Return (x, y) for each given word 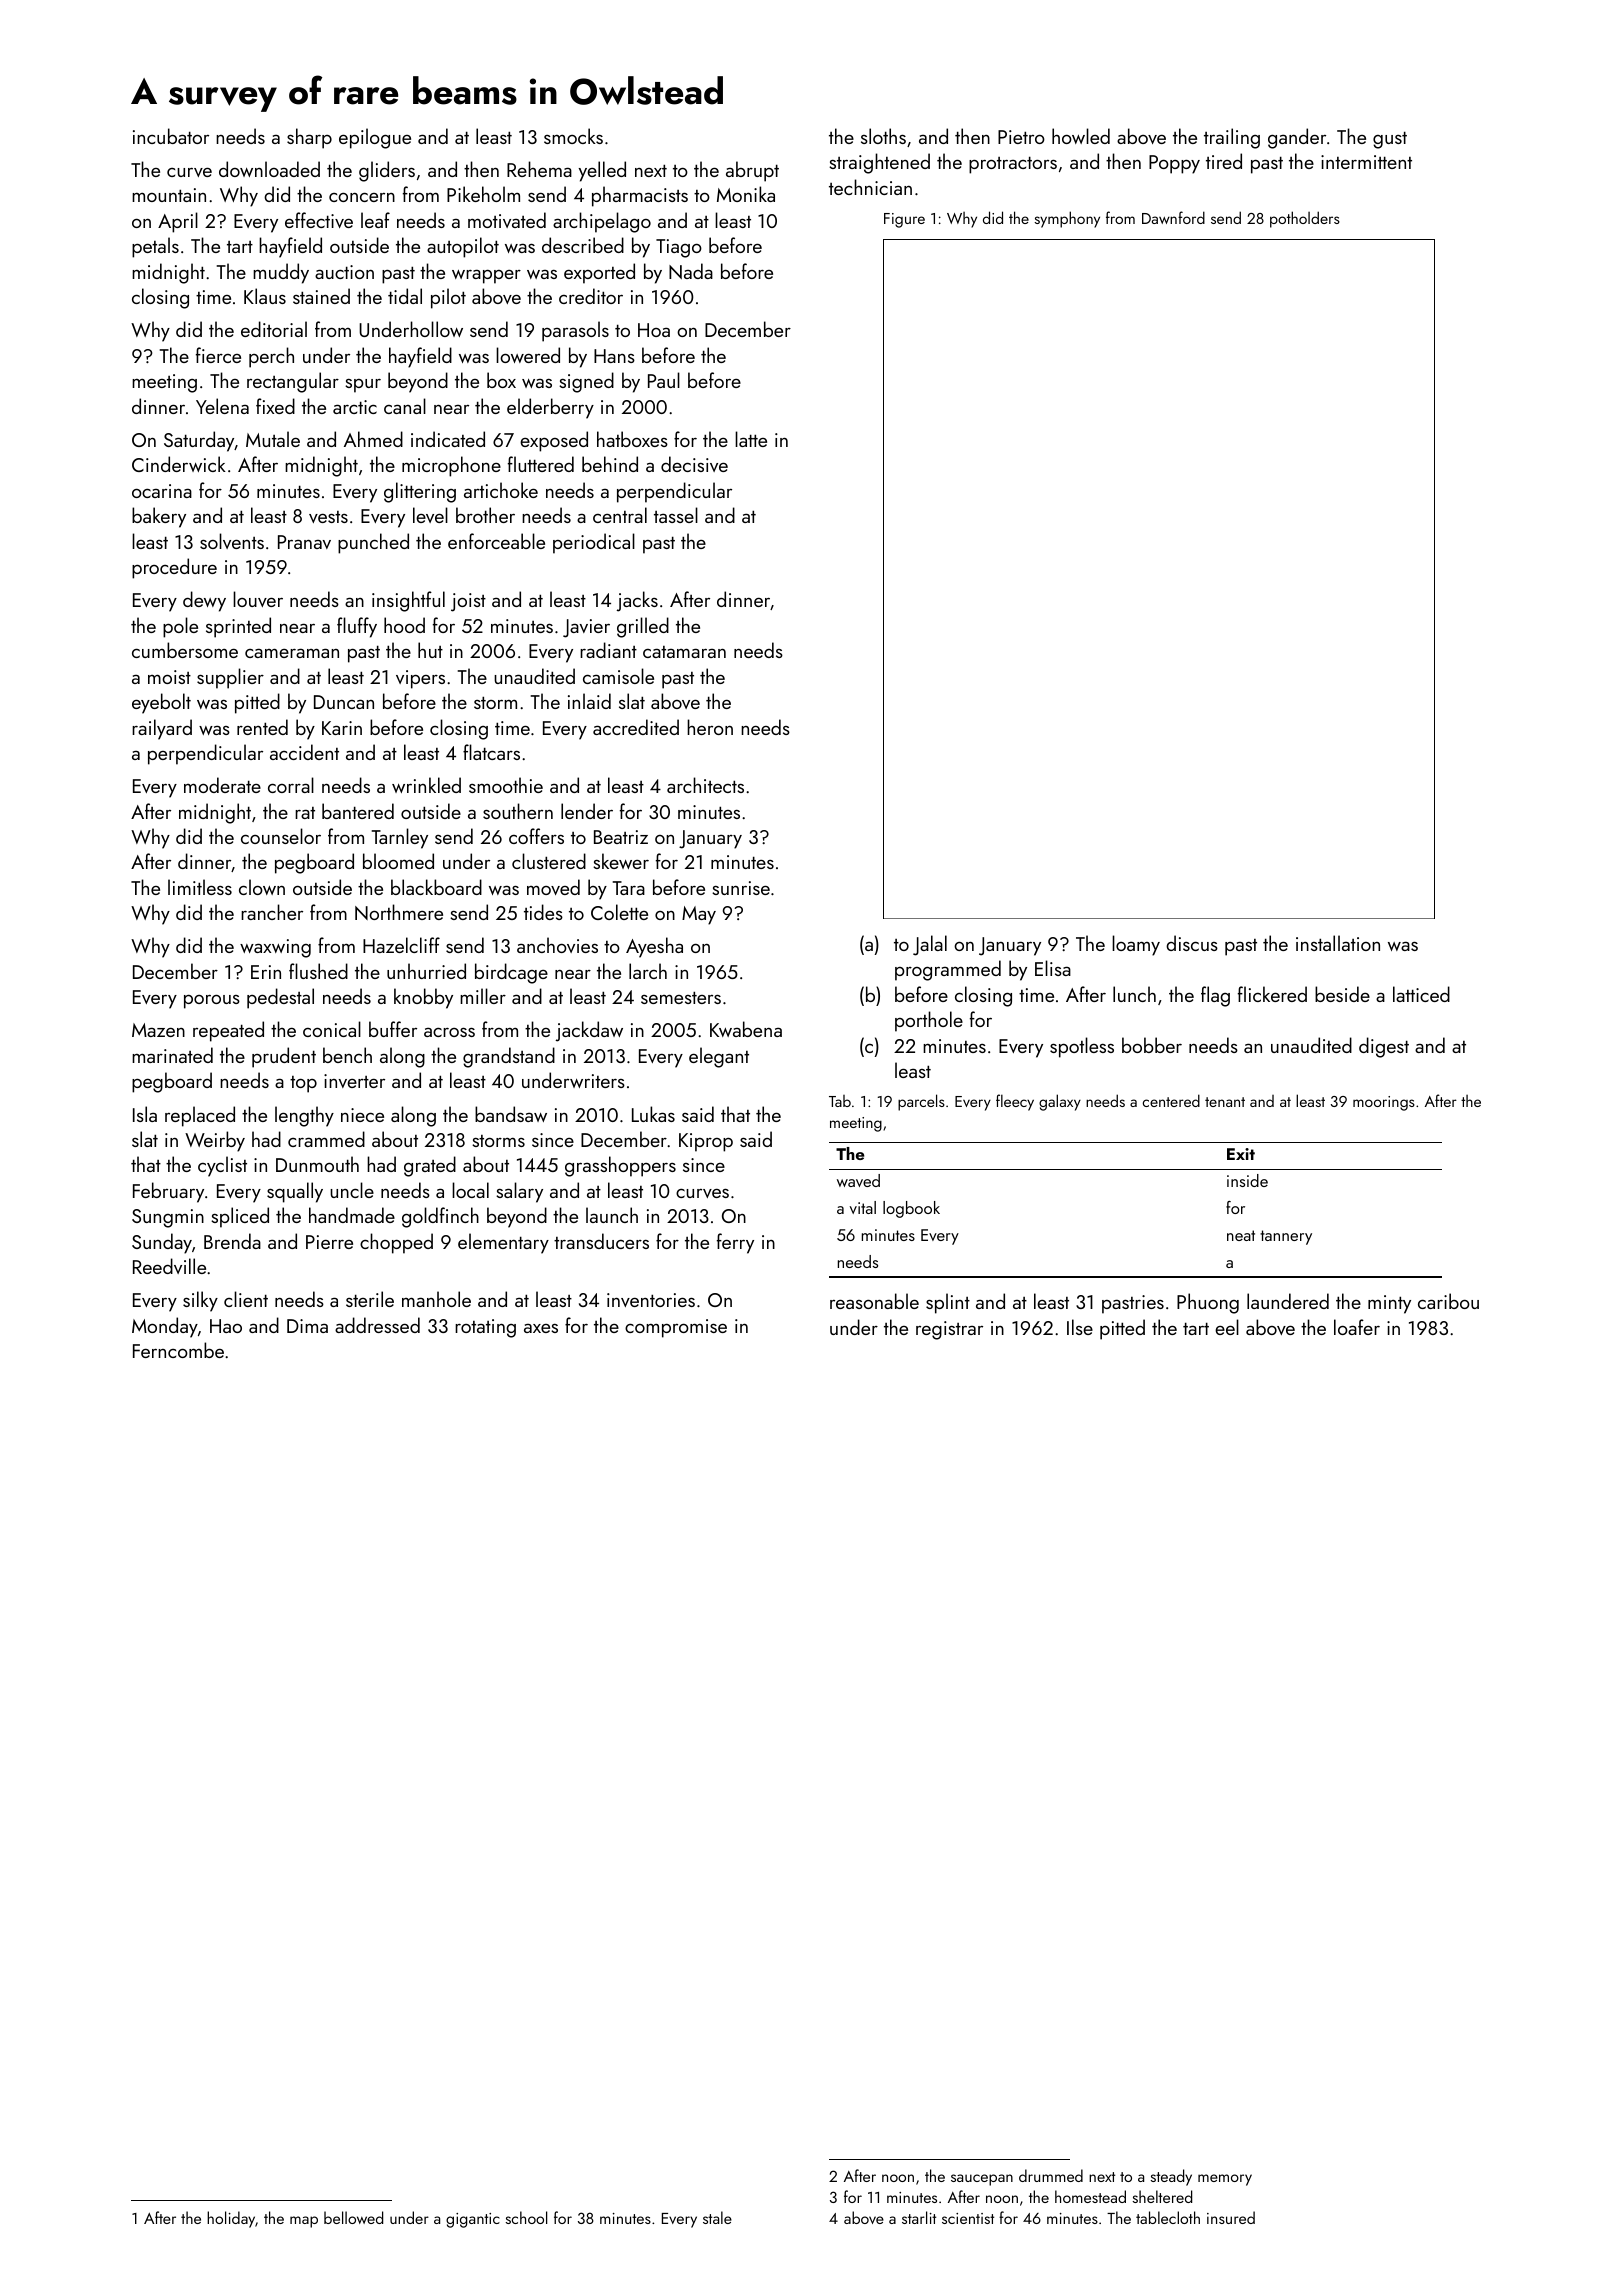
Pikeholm (483, 194)
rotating (485, 1328)
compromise (676, 1328)
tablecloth (1168, 2217)
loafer (1357, 1327)
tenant (1225, 1102)
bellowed (353, 2217)
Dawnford (1173, 217)
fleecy (1015, 1102)
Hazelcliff (401, 945)
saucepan (982, 2180)
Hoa (654, 330)
